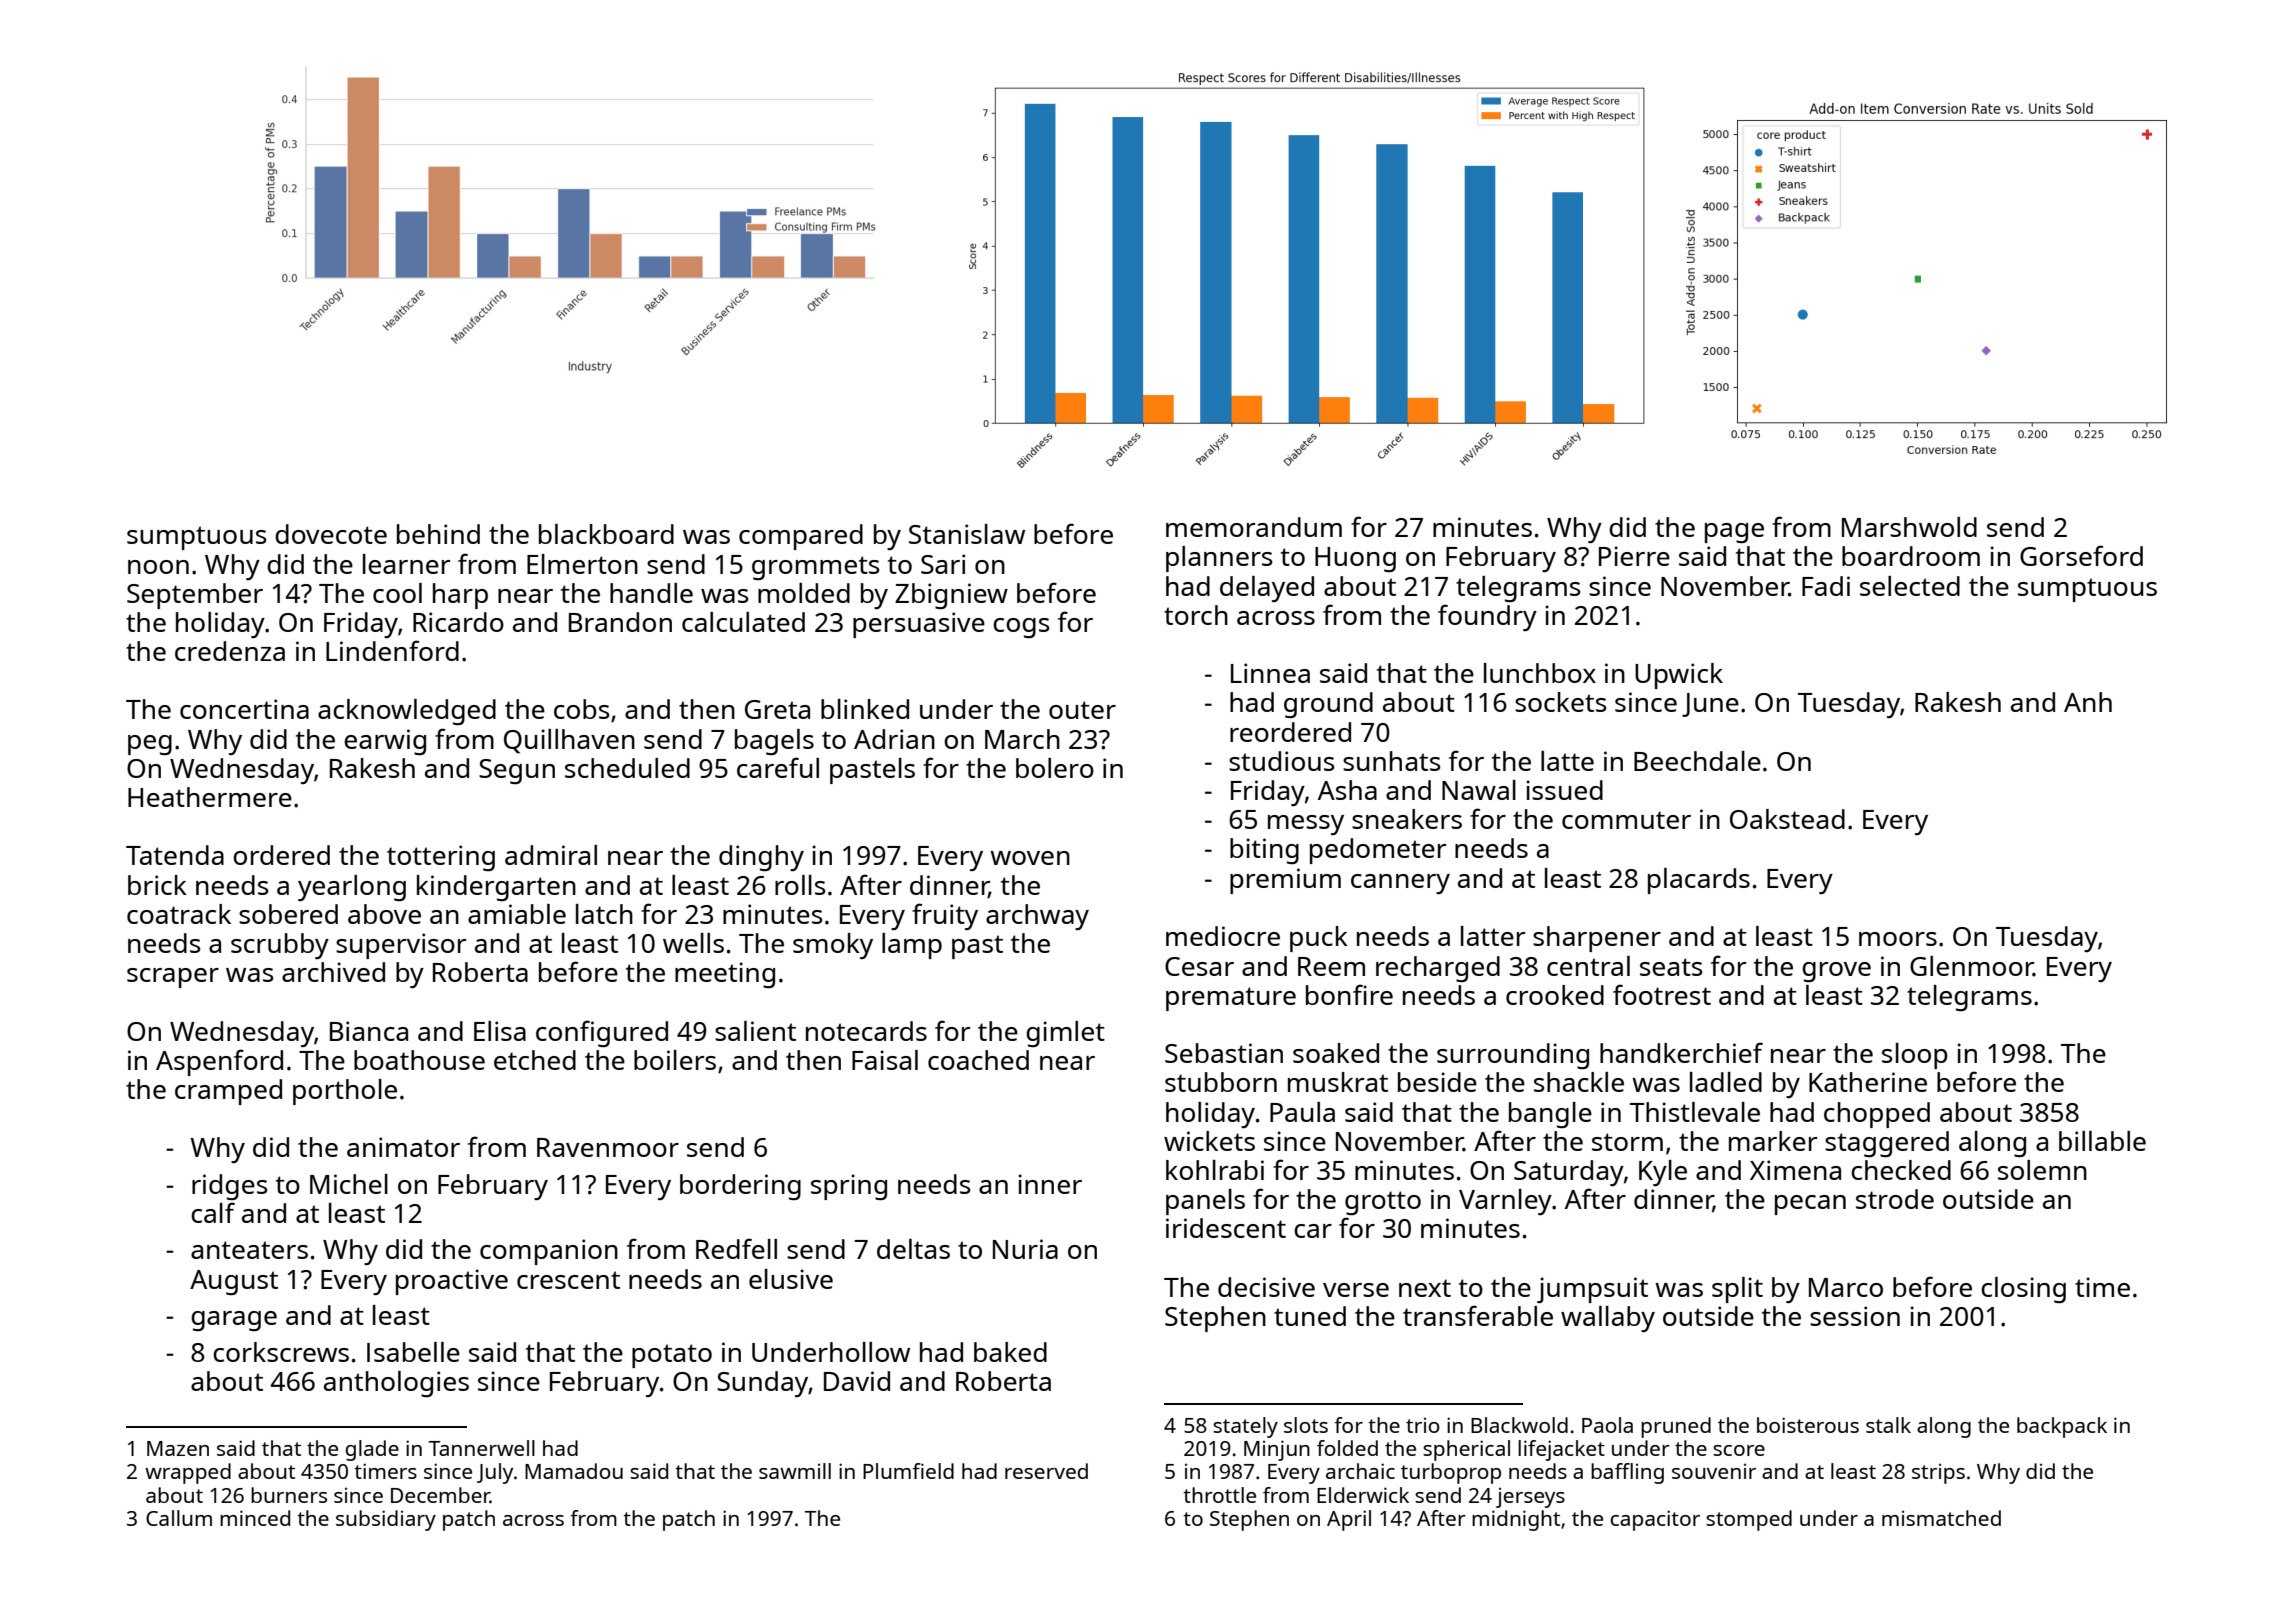 Image resolution: width=2292 pixels, height=1620 pixels. Describe the element at coordinates (1655, 1520) in the screenshot. I see `capacitor` at that location.
